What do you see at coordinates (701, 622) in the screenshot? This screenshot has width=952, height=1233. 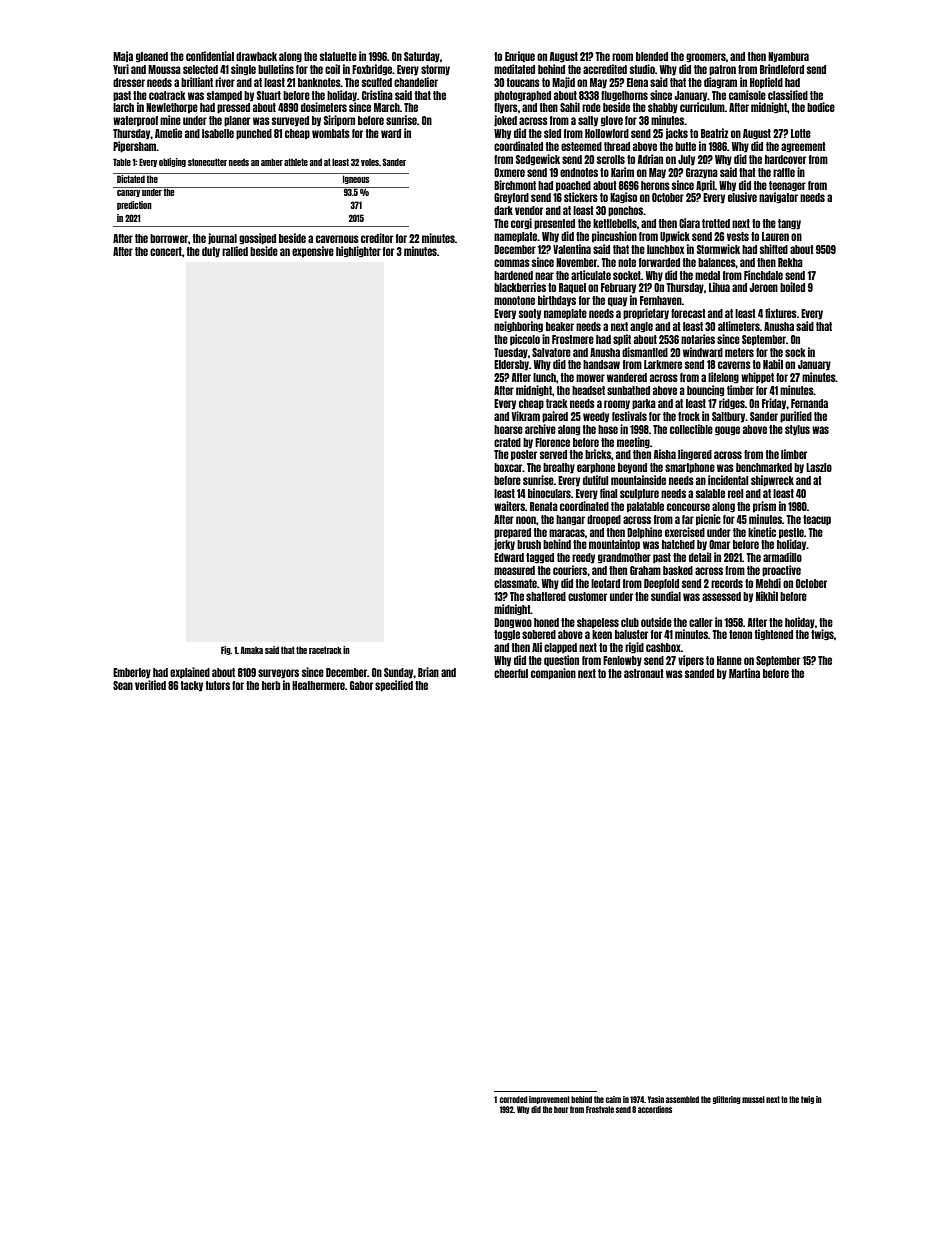 I see `caller` at bounding box center [701, 622].
